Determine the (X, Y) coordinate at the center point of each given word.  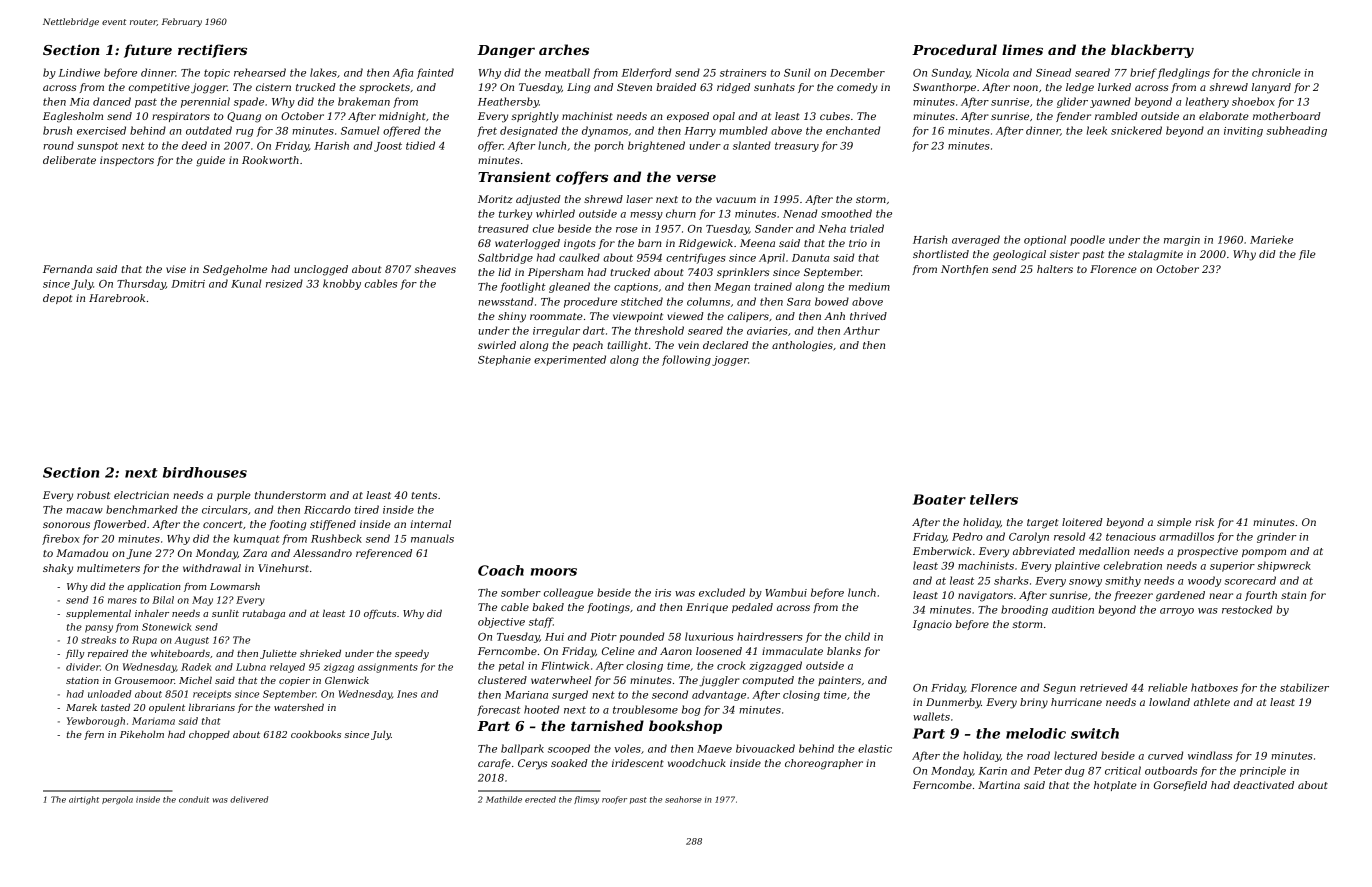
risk (1204, 522)
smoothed (846, 213)
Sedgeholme (235, 270)
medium (869, 286)
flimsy (586, 800)
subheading (1296, 131)
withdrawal (212, 568)
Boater (939, 499)
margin (1182, 241)
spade (249, 102)
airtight (84, 800)
